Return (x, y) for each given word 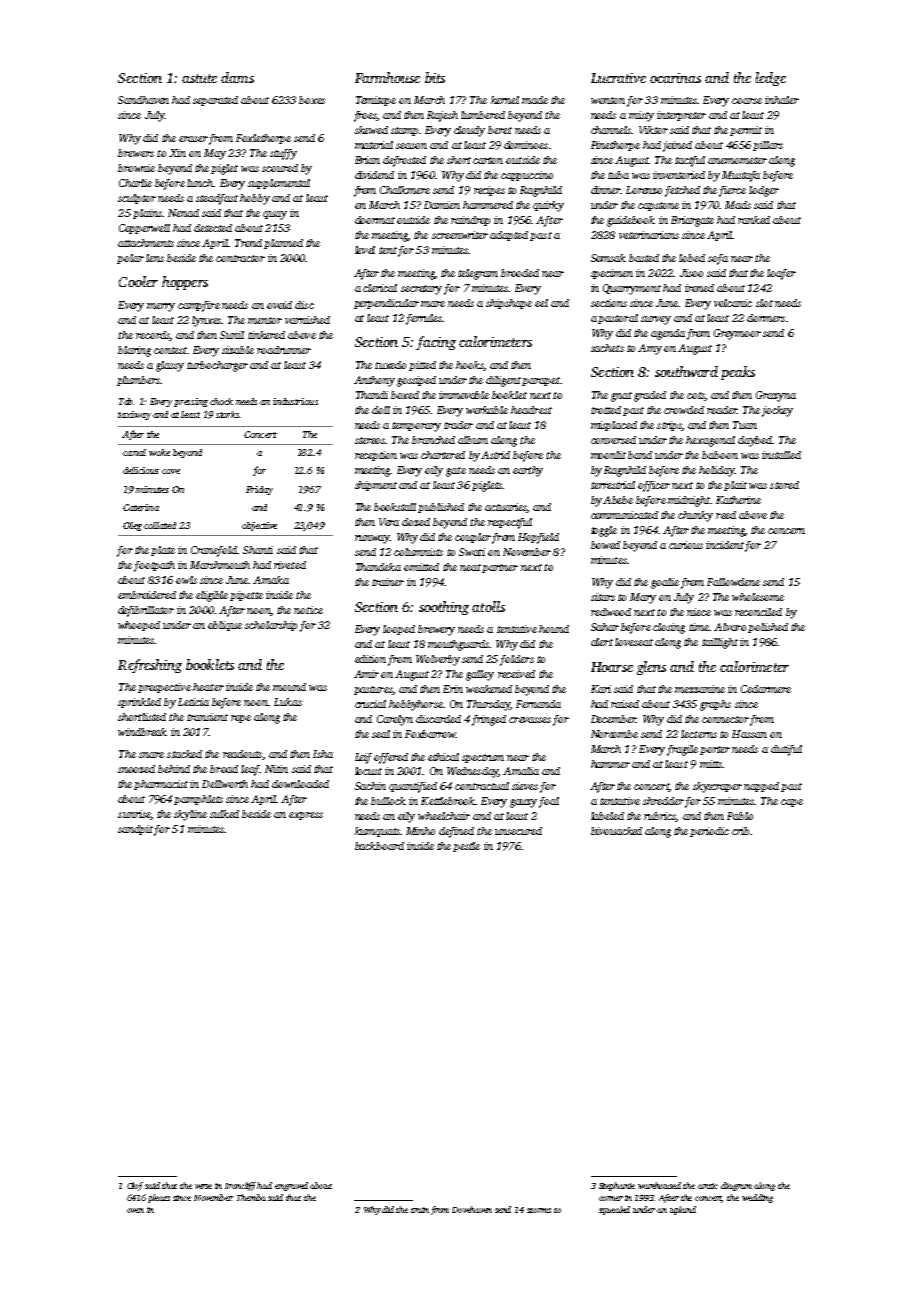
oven (135, 1210)
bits (435, 77)
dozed (416, 522)
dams (237, 77)
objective (259, 526)
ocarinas (675, 78)
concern (786, 531)
